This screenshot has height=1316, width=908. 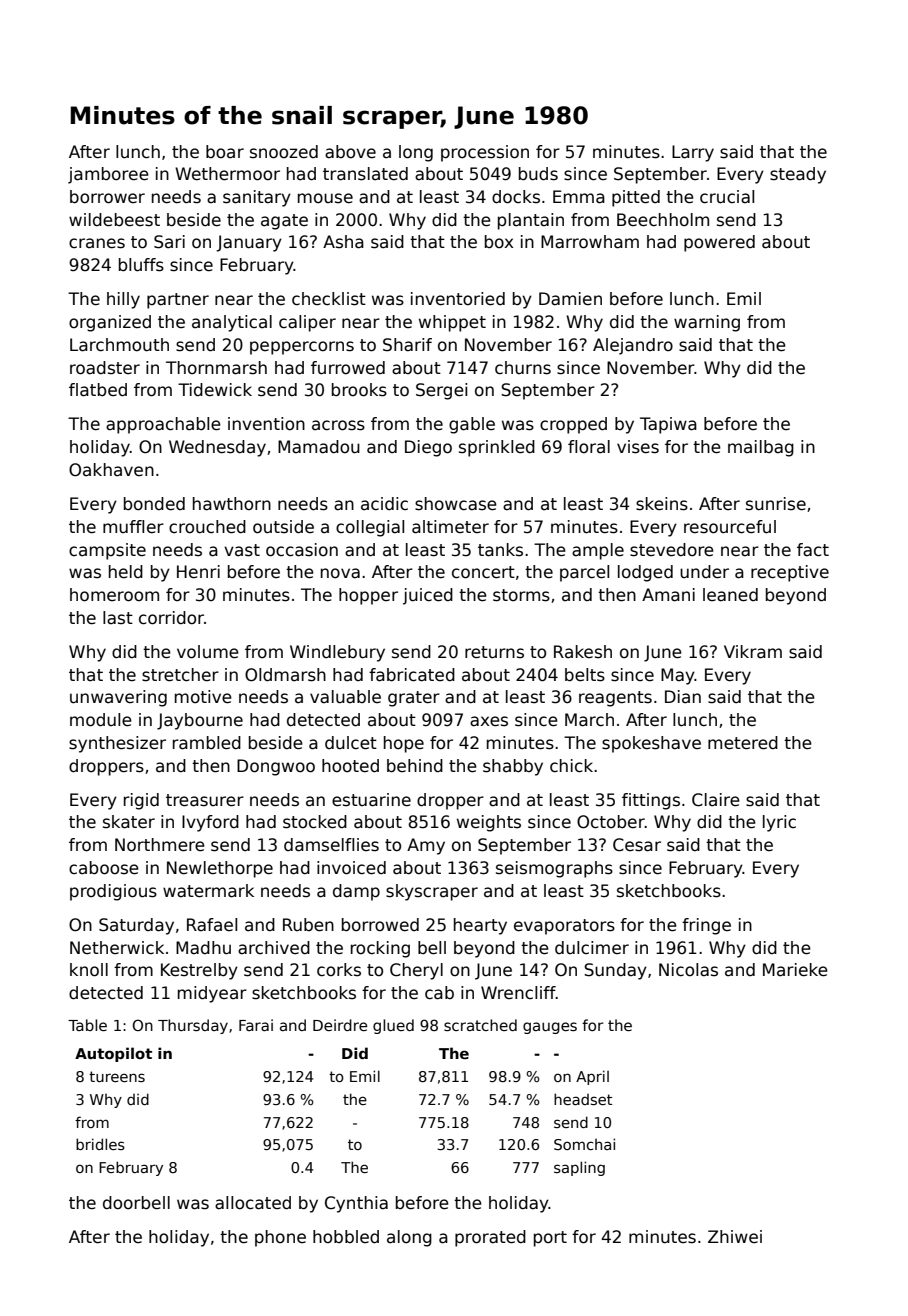 What do you see at coordinates (719, 243) in the screenshot?
I see `powered` at bounding box center [719, 243].
